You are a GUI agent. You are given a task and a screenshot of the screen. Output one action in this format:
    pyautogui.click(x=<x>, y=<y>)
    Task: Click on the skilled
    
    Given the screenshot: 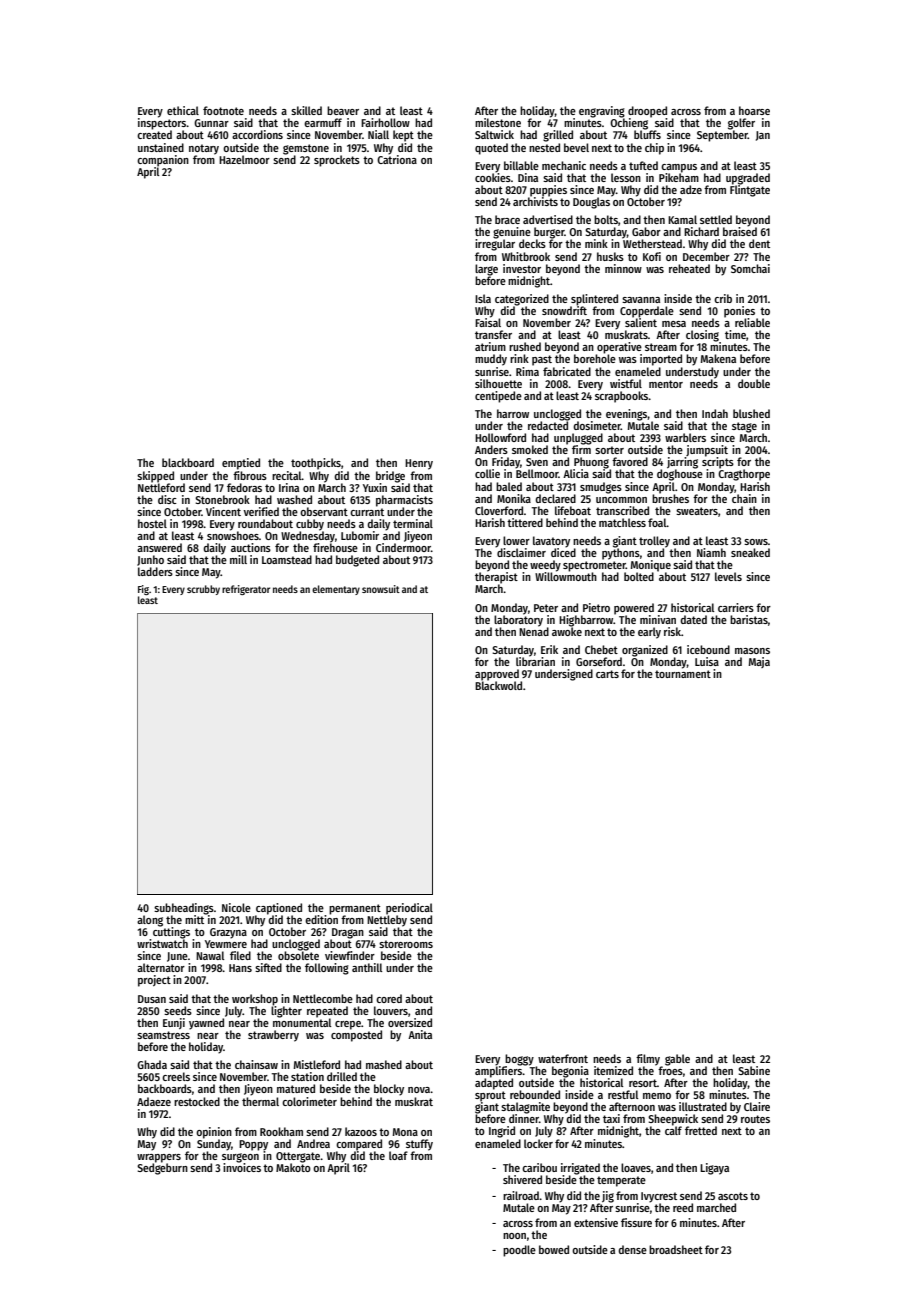 What is the action you would take?
    pyautogui.click(x=306, y=110)
